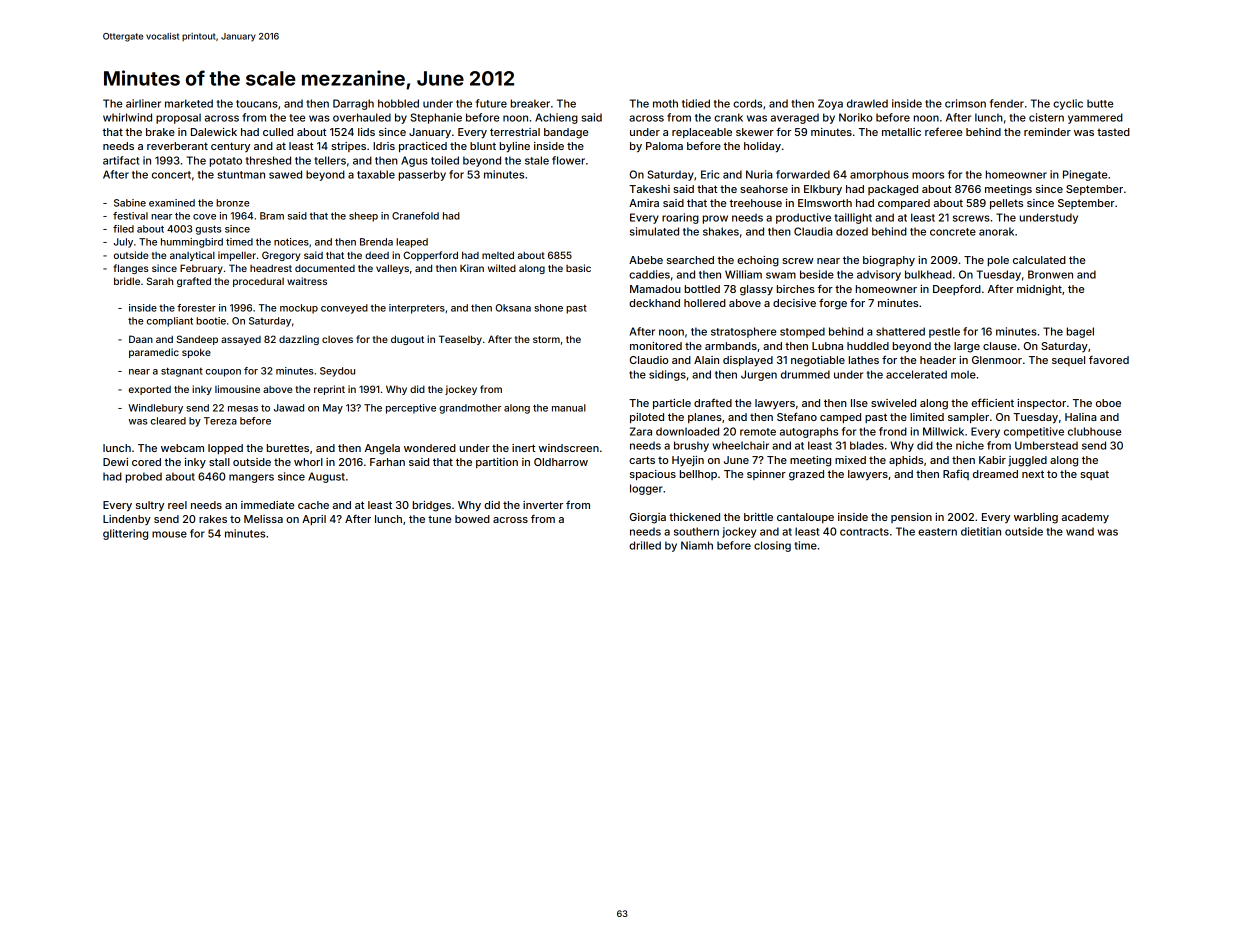 The image size is (1233, 952). I want to click on drilled, so click(645, 545).
